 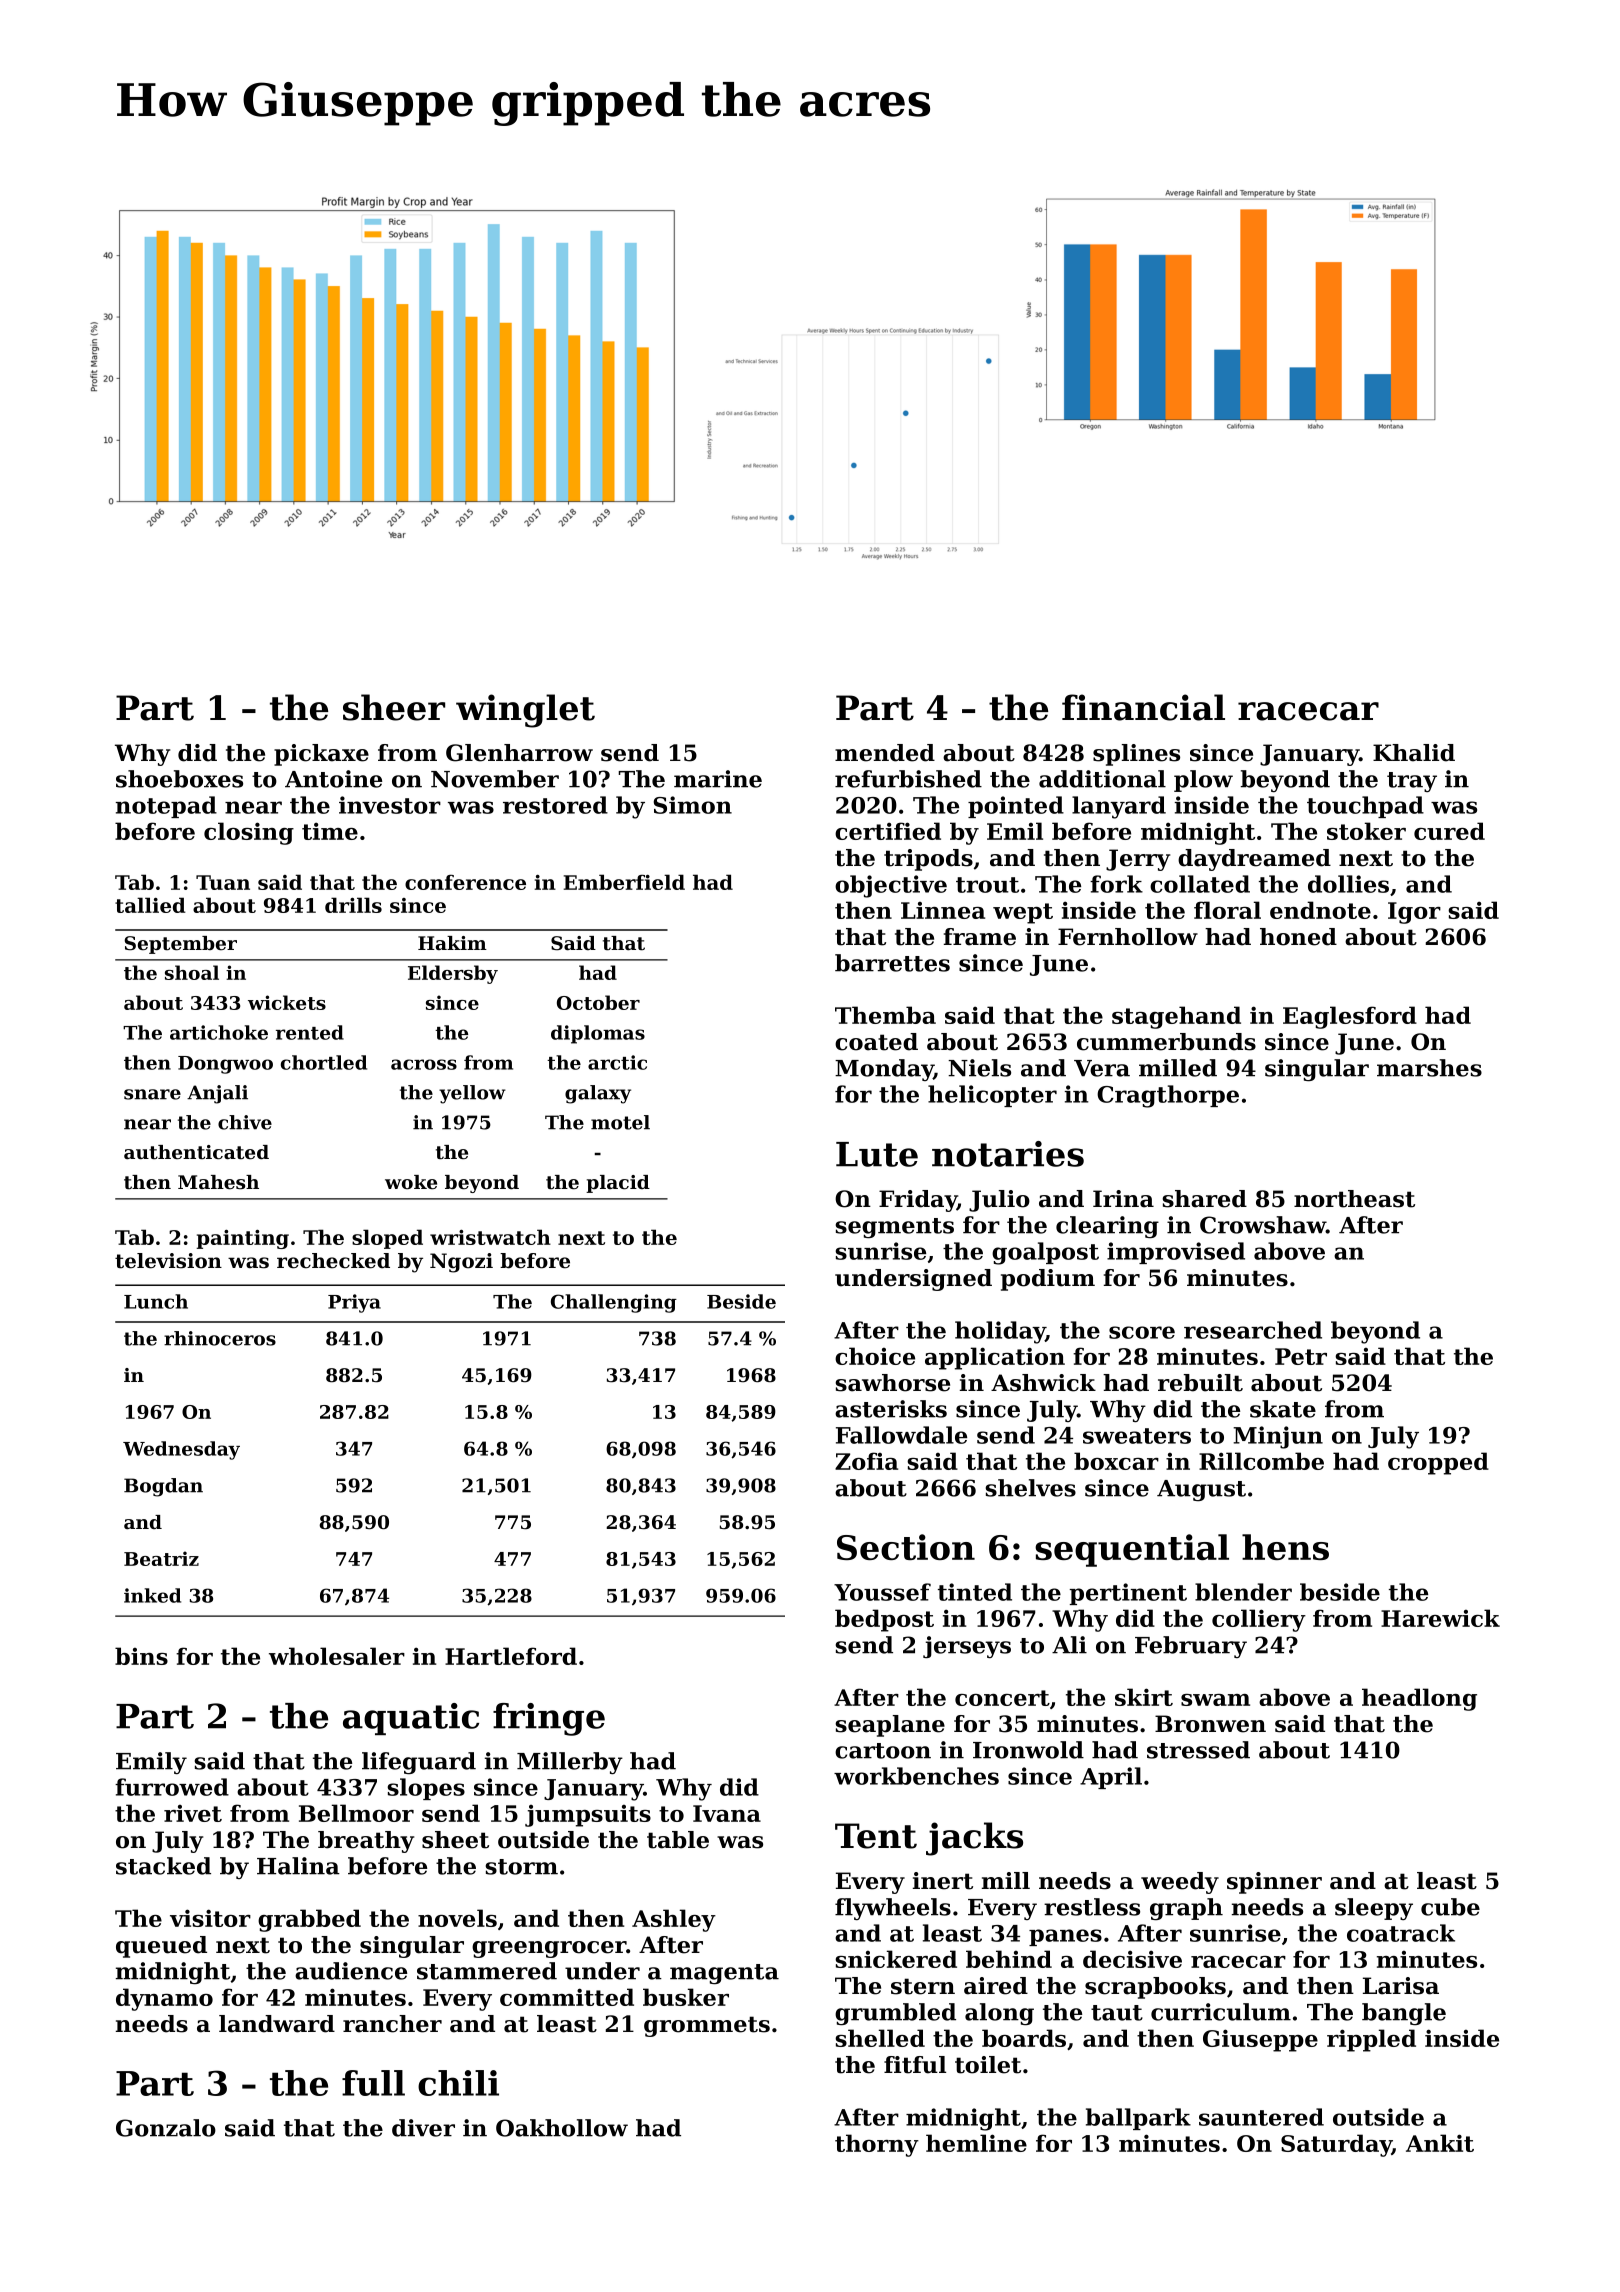 I want to click on Simon, so click(x=693, y=805).
